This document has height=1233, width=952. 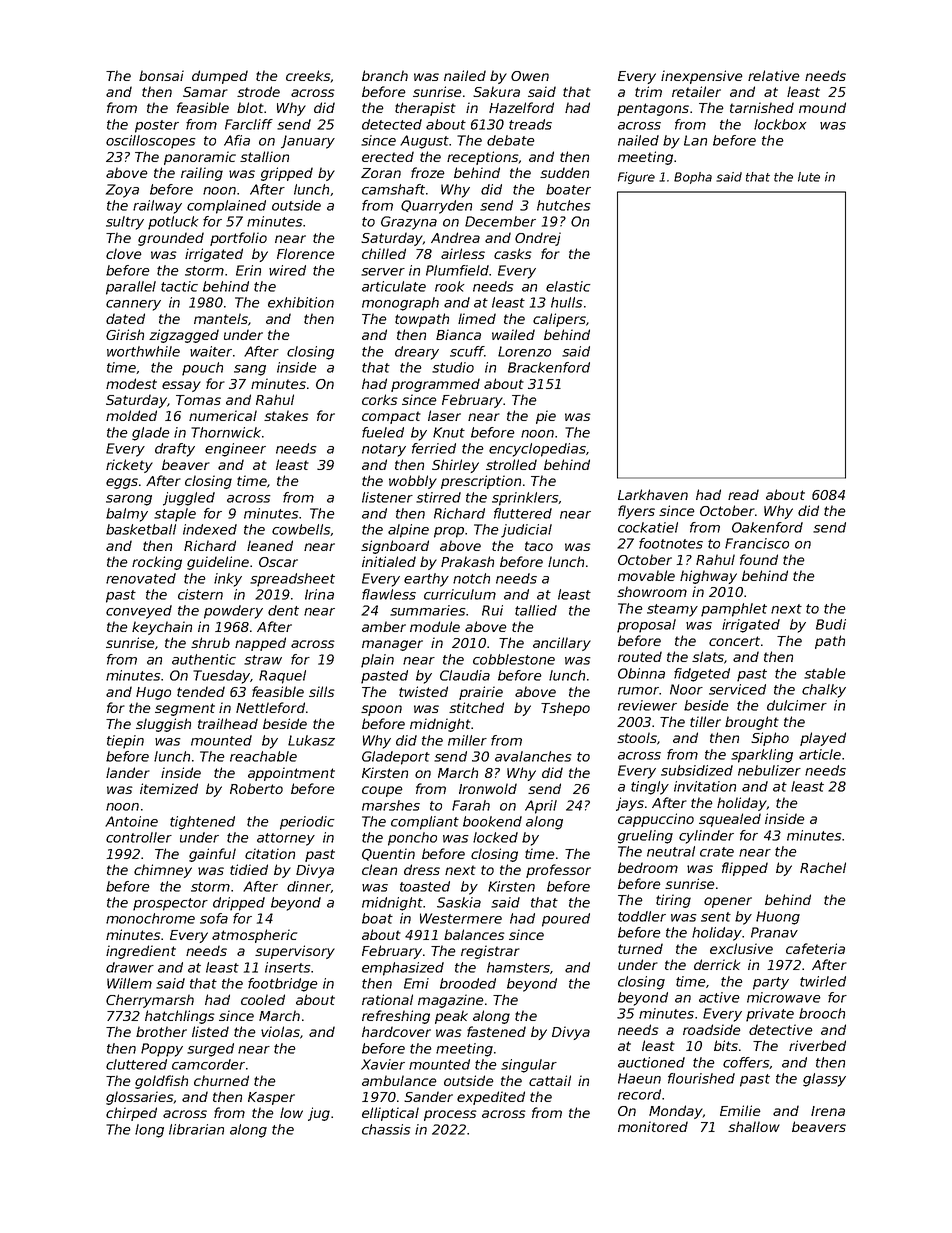 I want to click on spoon, so click(x=381, y=710).
